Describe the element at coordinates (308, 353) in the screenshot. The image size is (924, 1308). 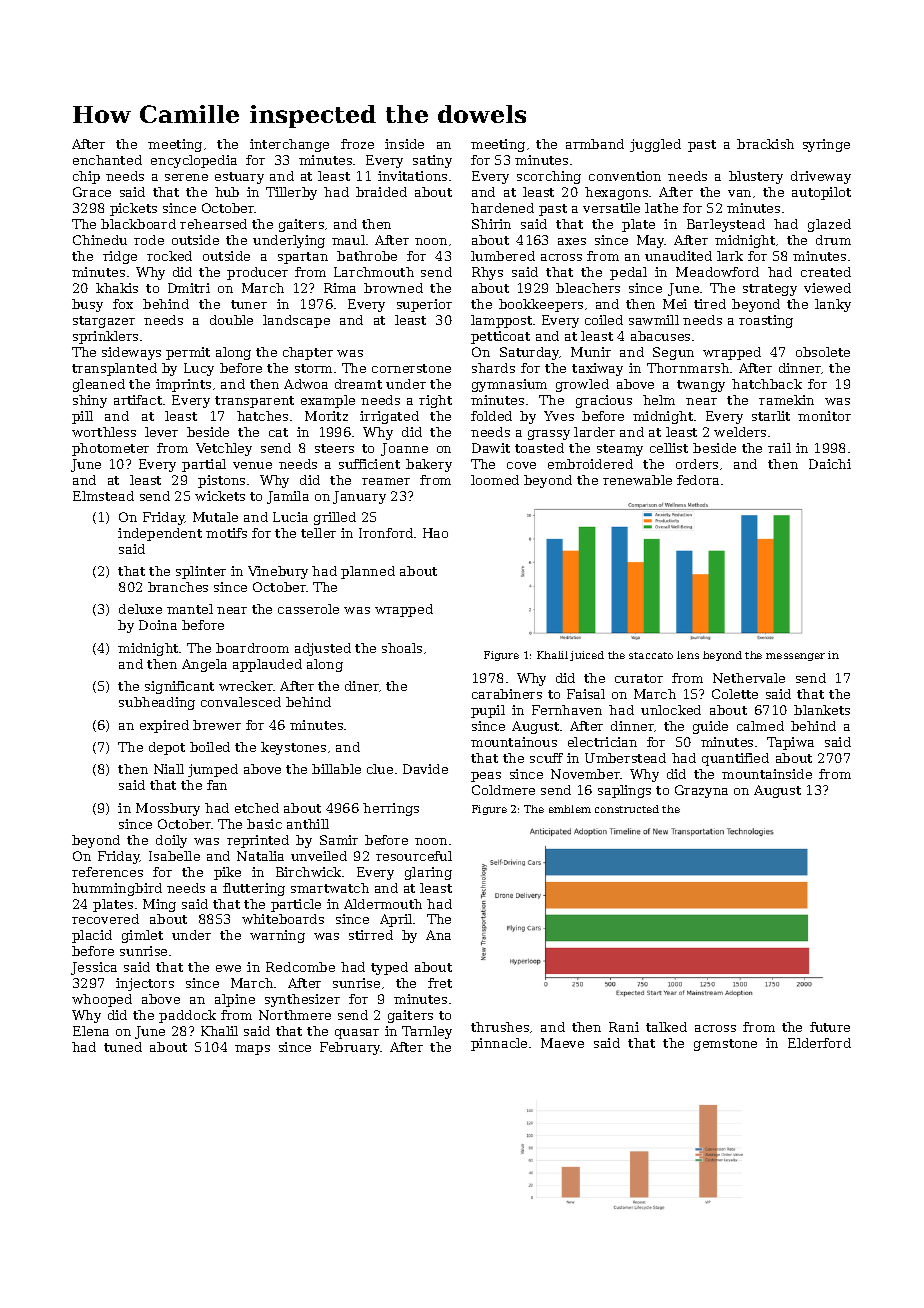
I see `chapter` at that location.
